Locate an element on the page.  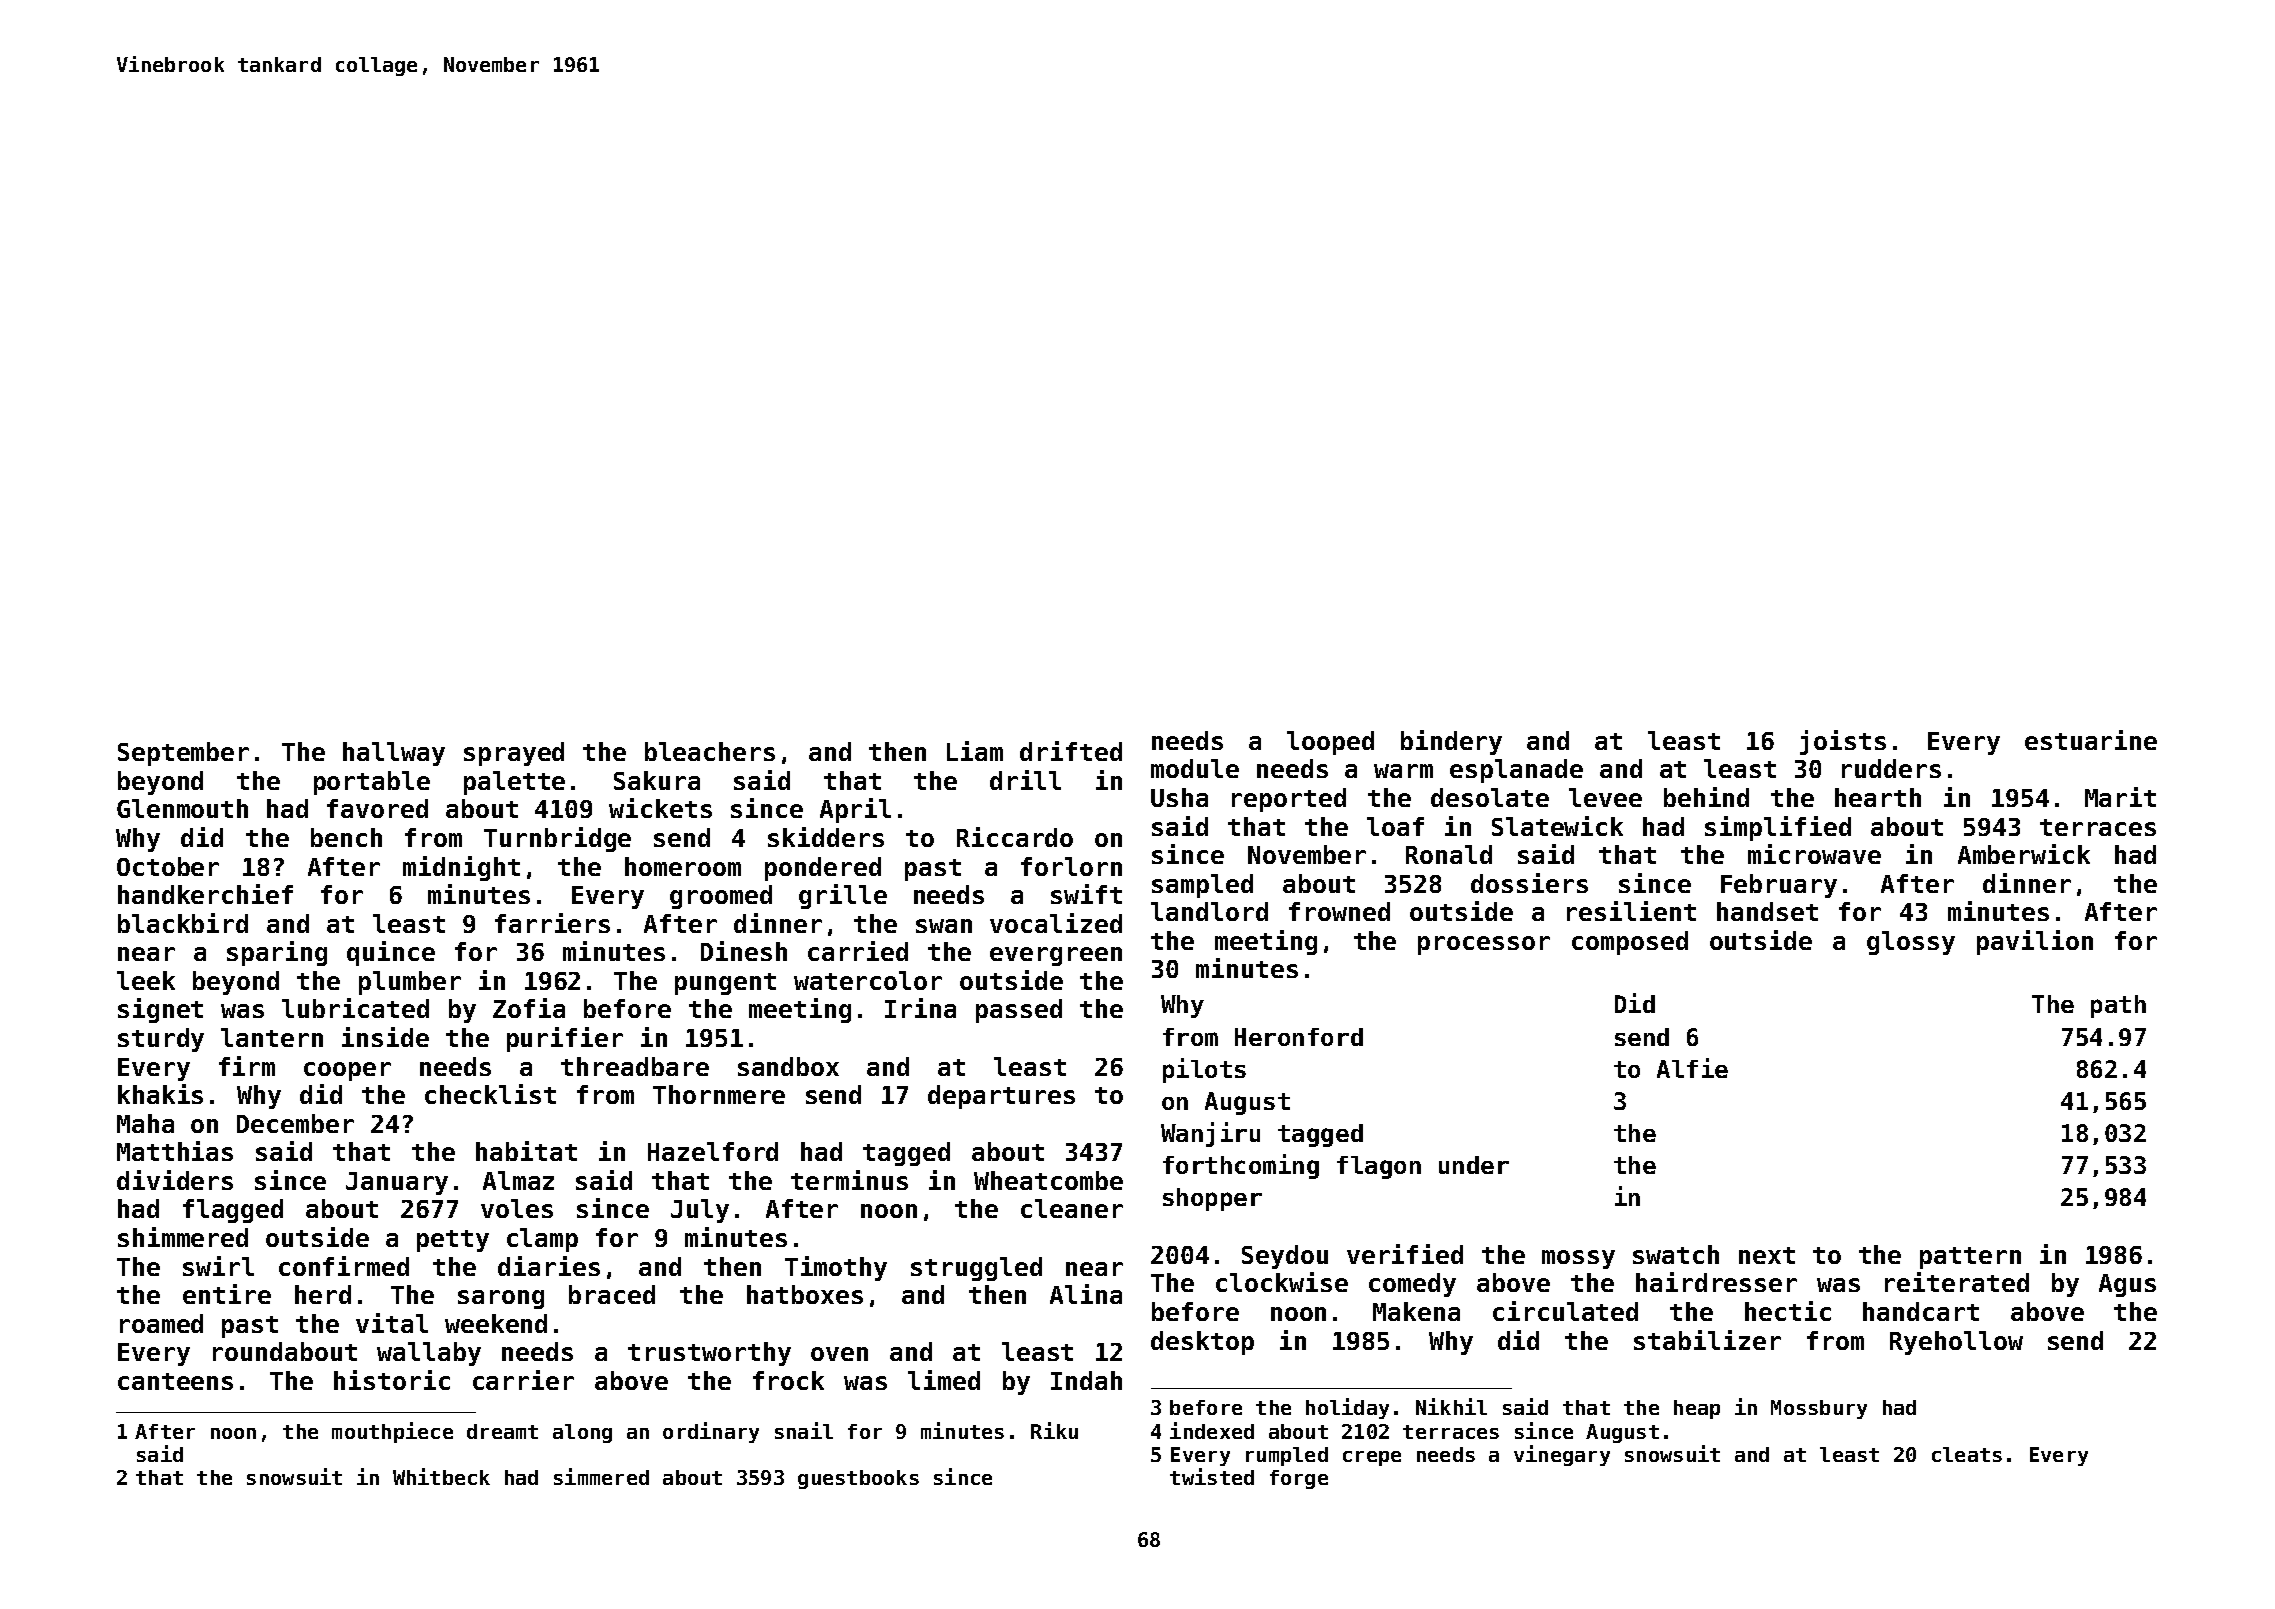
joists is located at coordinates (1843, 742).
